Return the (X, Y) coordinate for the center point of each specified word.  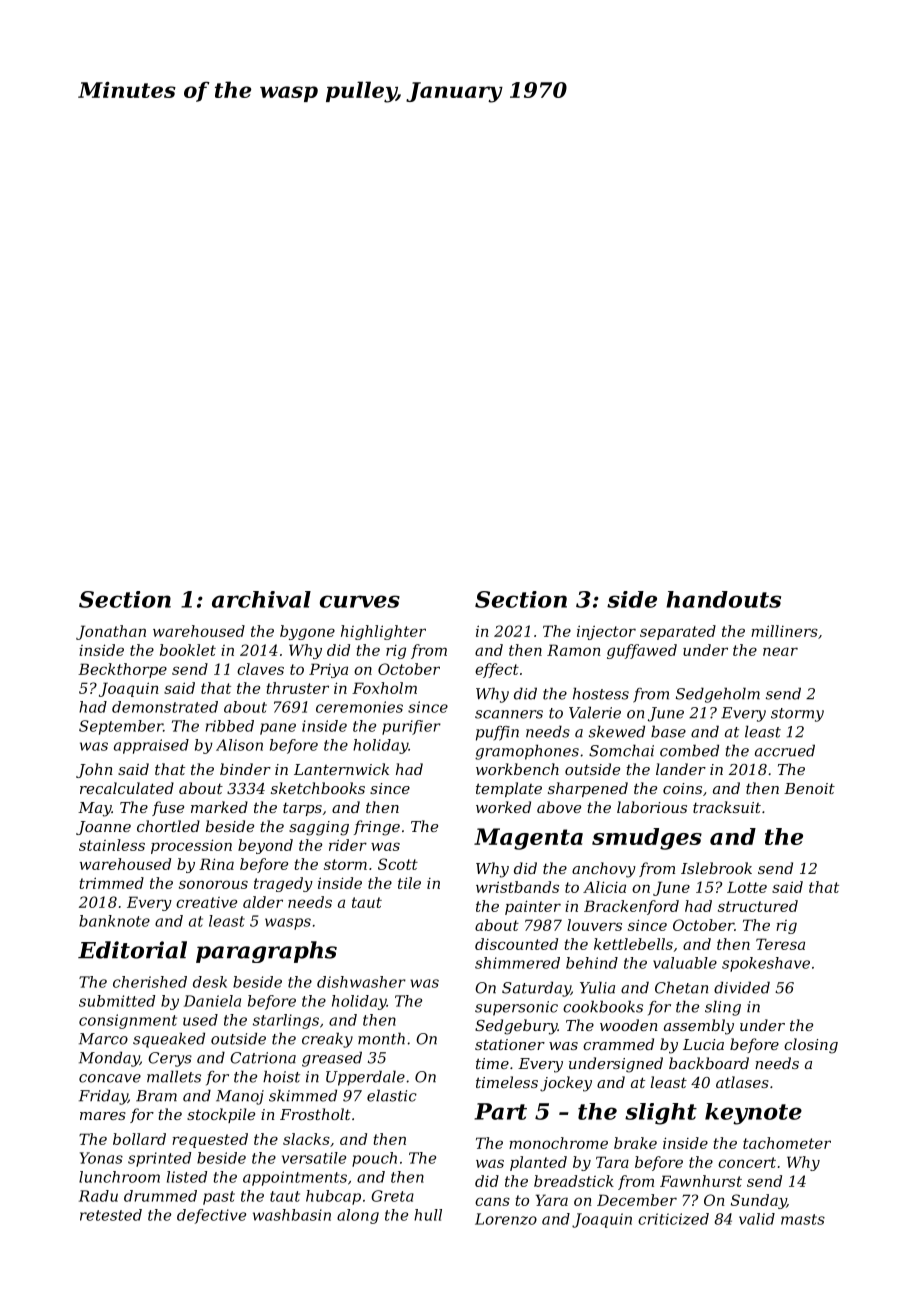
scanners (509, 714)
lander (681, 769)
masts (803, 1219)
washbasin (292, 1215)
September (121, 727)
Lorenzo (506, 1219)
